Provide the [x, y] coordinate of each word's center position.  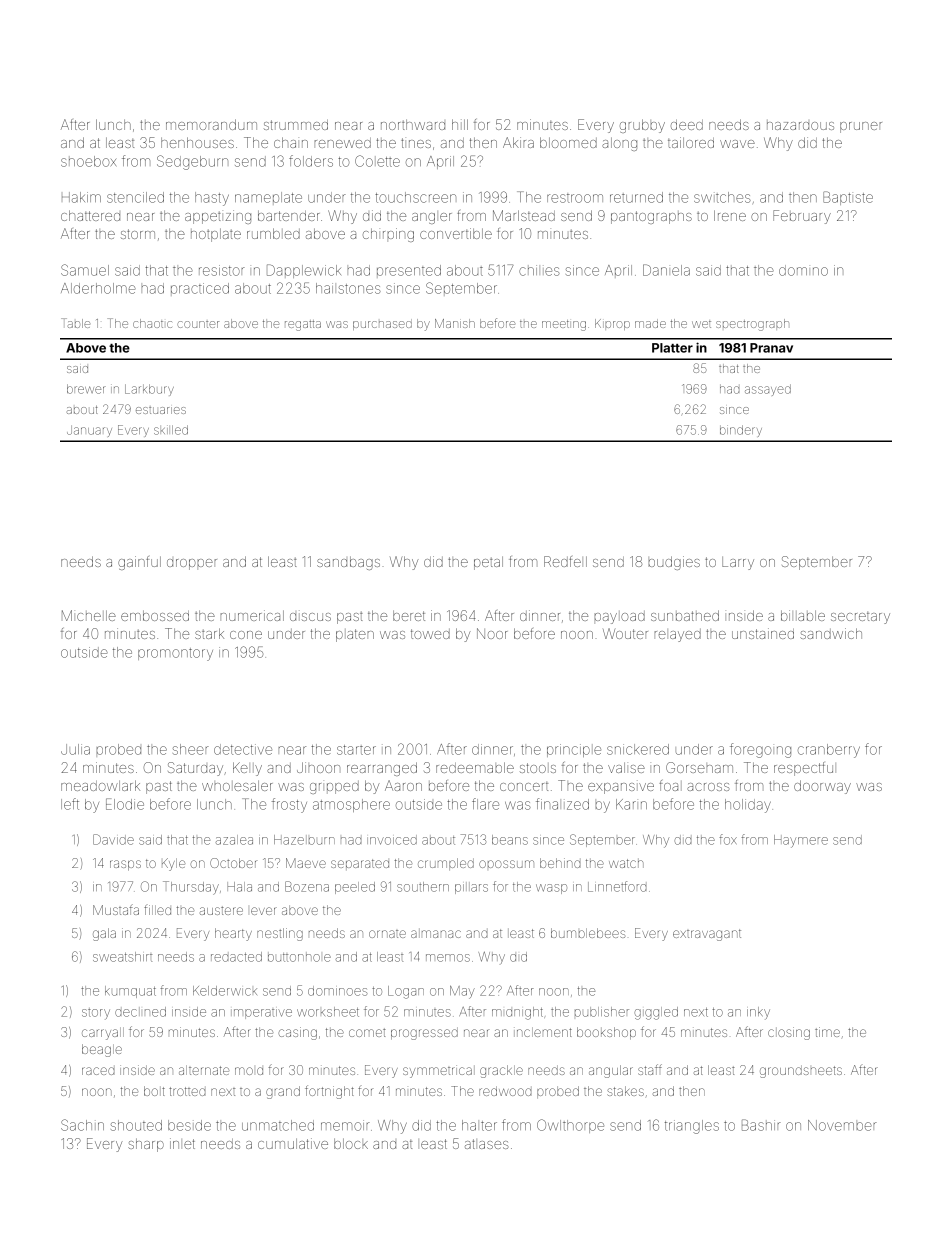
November [842, 1125]
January [89, 431]
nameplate [268, 197]
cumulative [293, 1143]
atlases [486, 1144]
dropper [192, 564]
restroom [575, 198]
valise [626, 768]
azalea [234, 840]
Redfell [565, 561]
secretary [860, 618]
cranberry [829, 751]
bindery [741, 431]
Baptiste [848, 198]
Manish [455, 323]
